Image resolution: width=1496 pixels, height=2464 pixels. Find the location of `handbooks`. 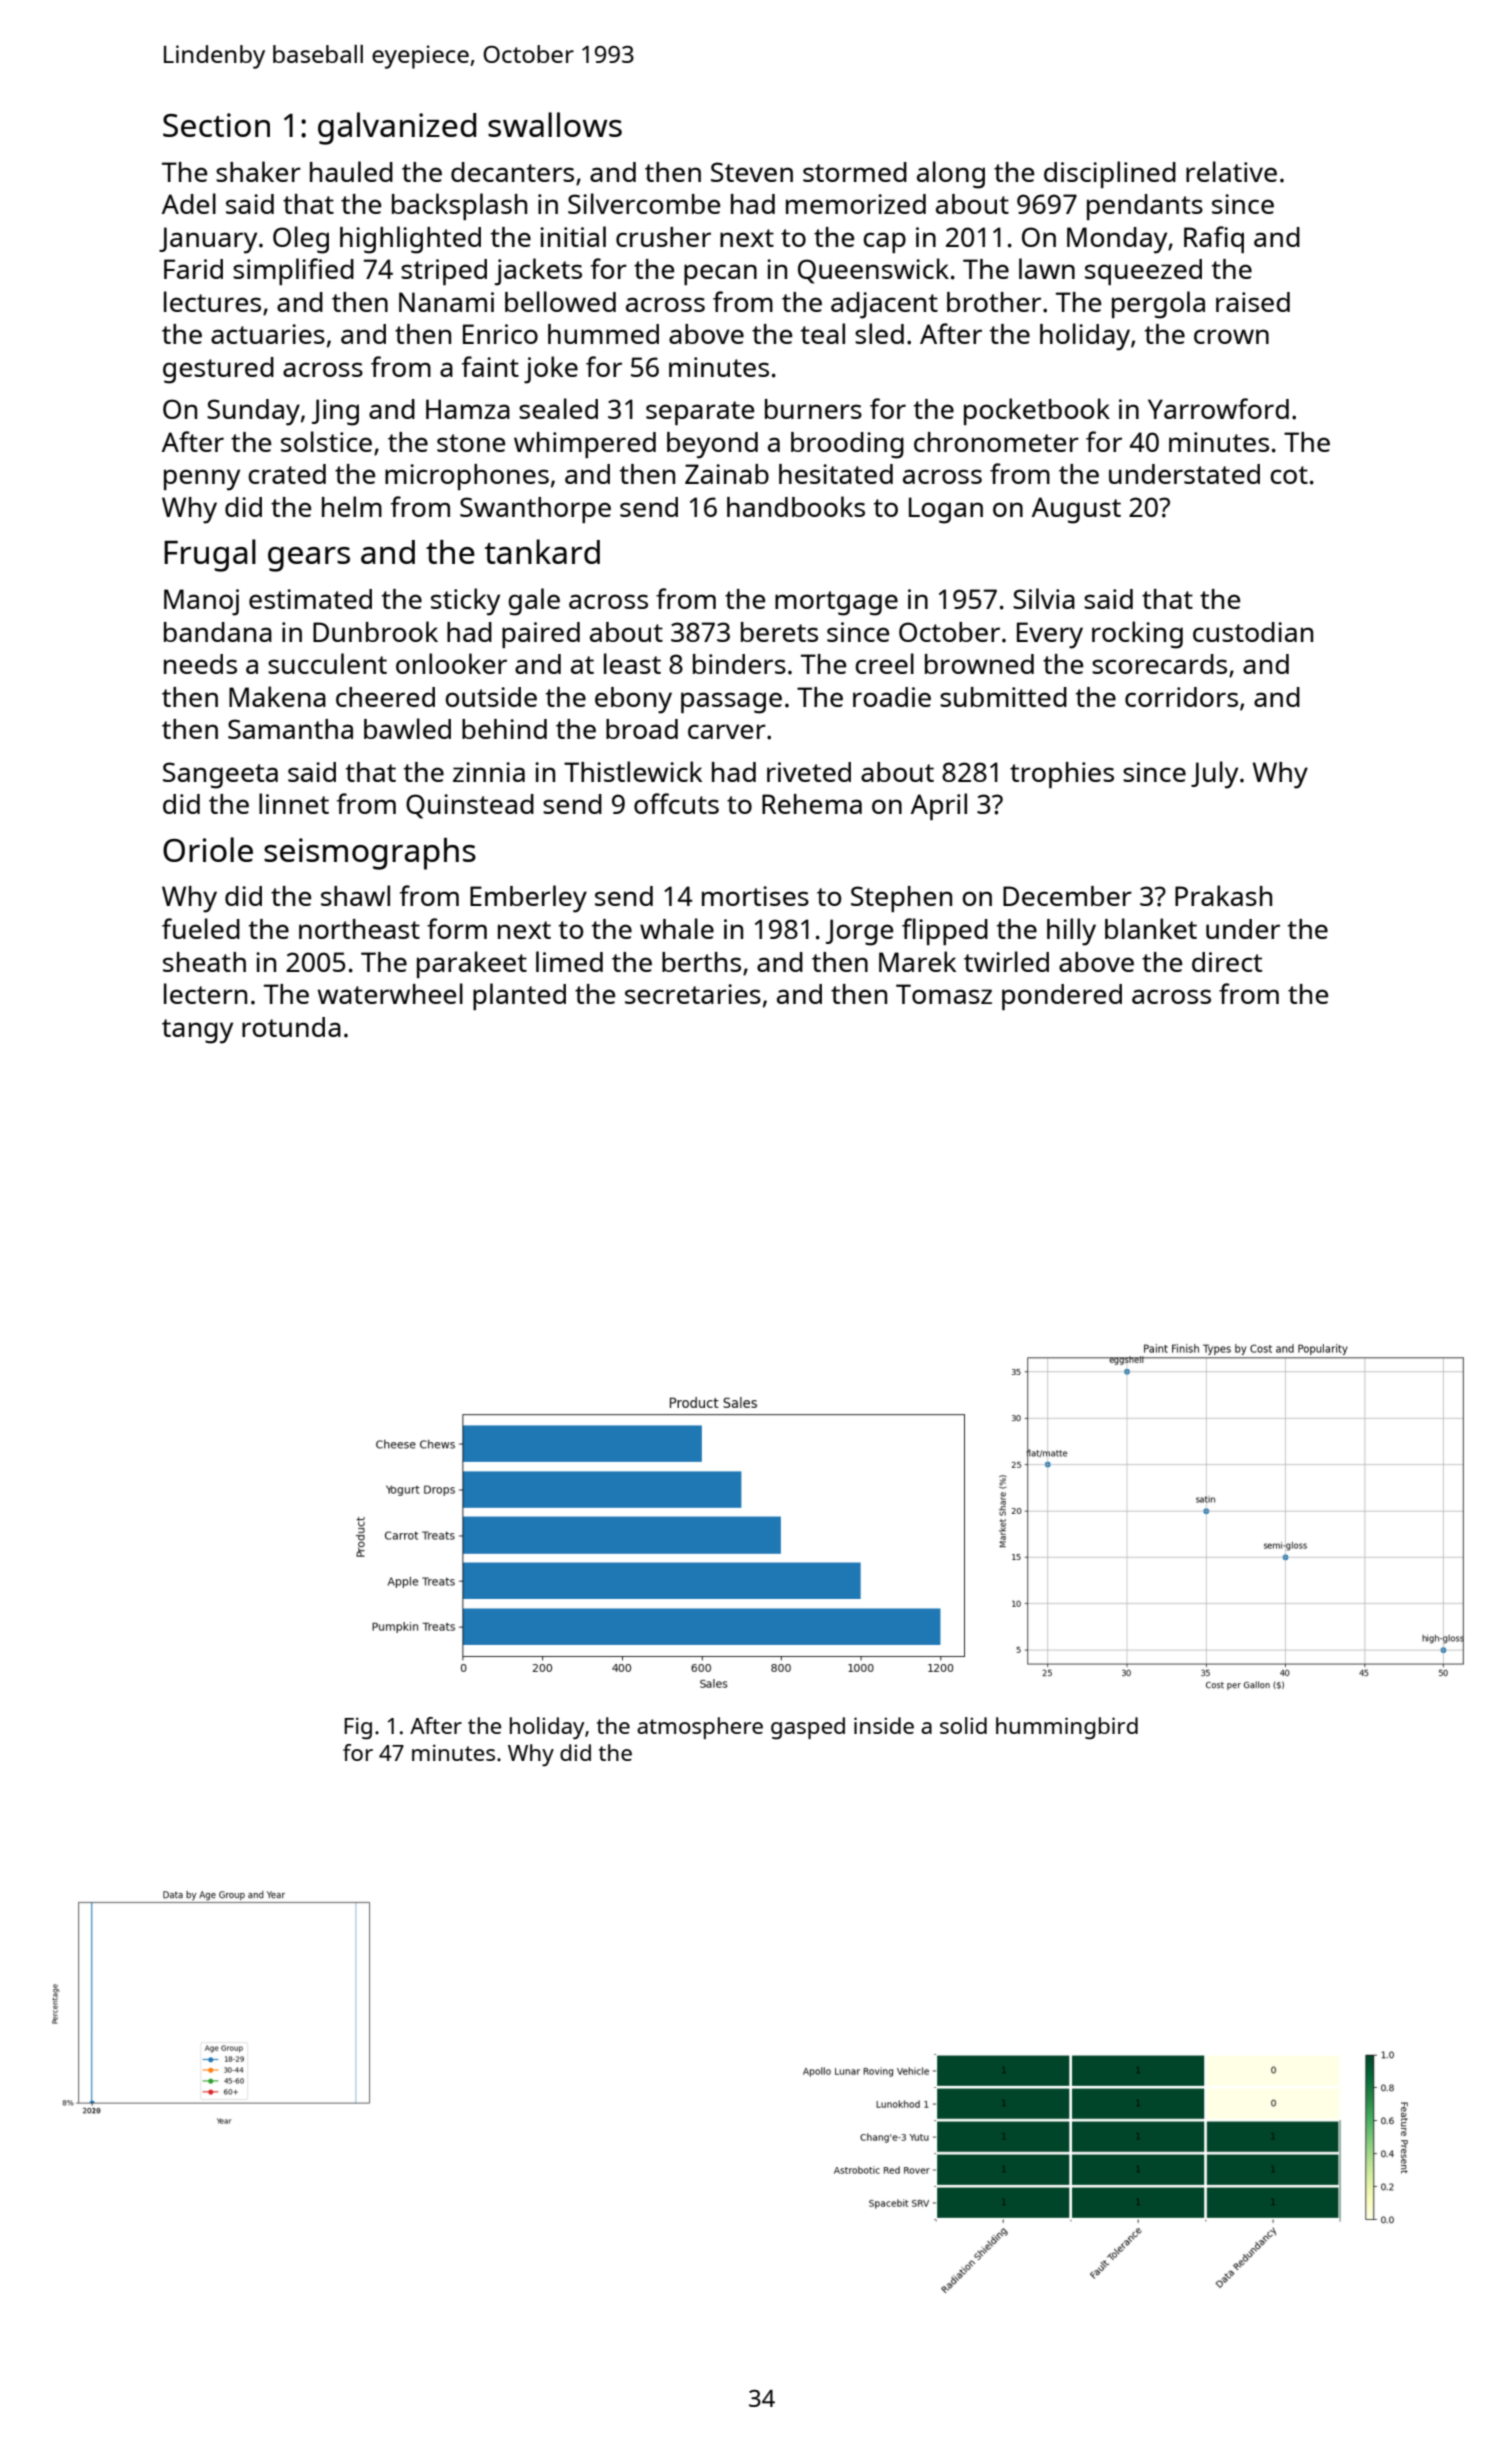

handbooks is located at coordinates (796, 506).
